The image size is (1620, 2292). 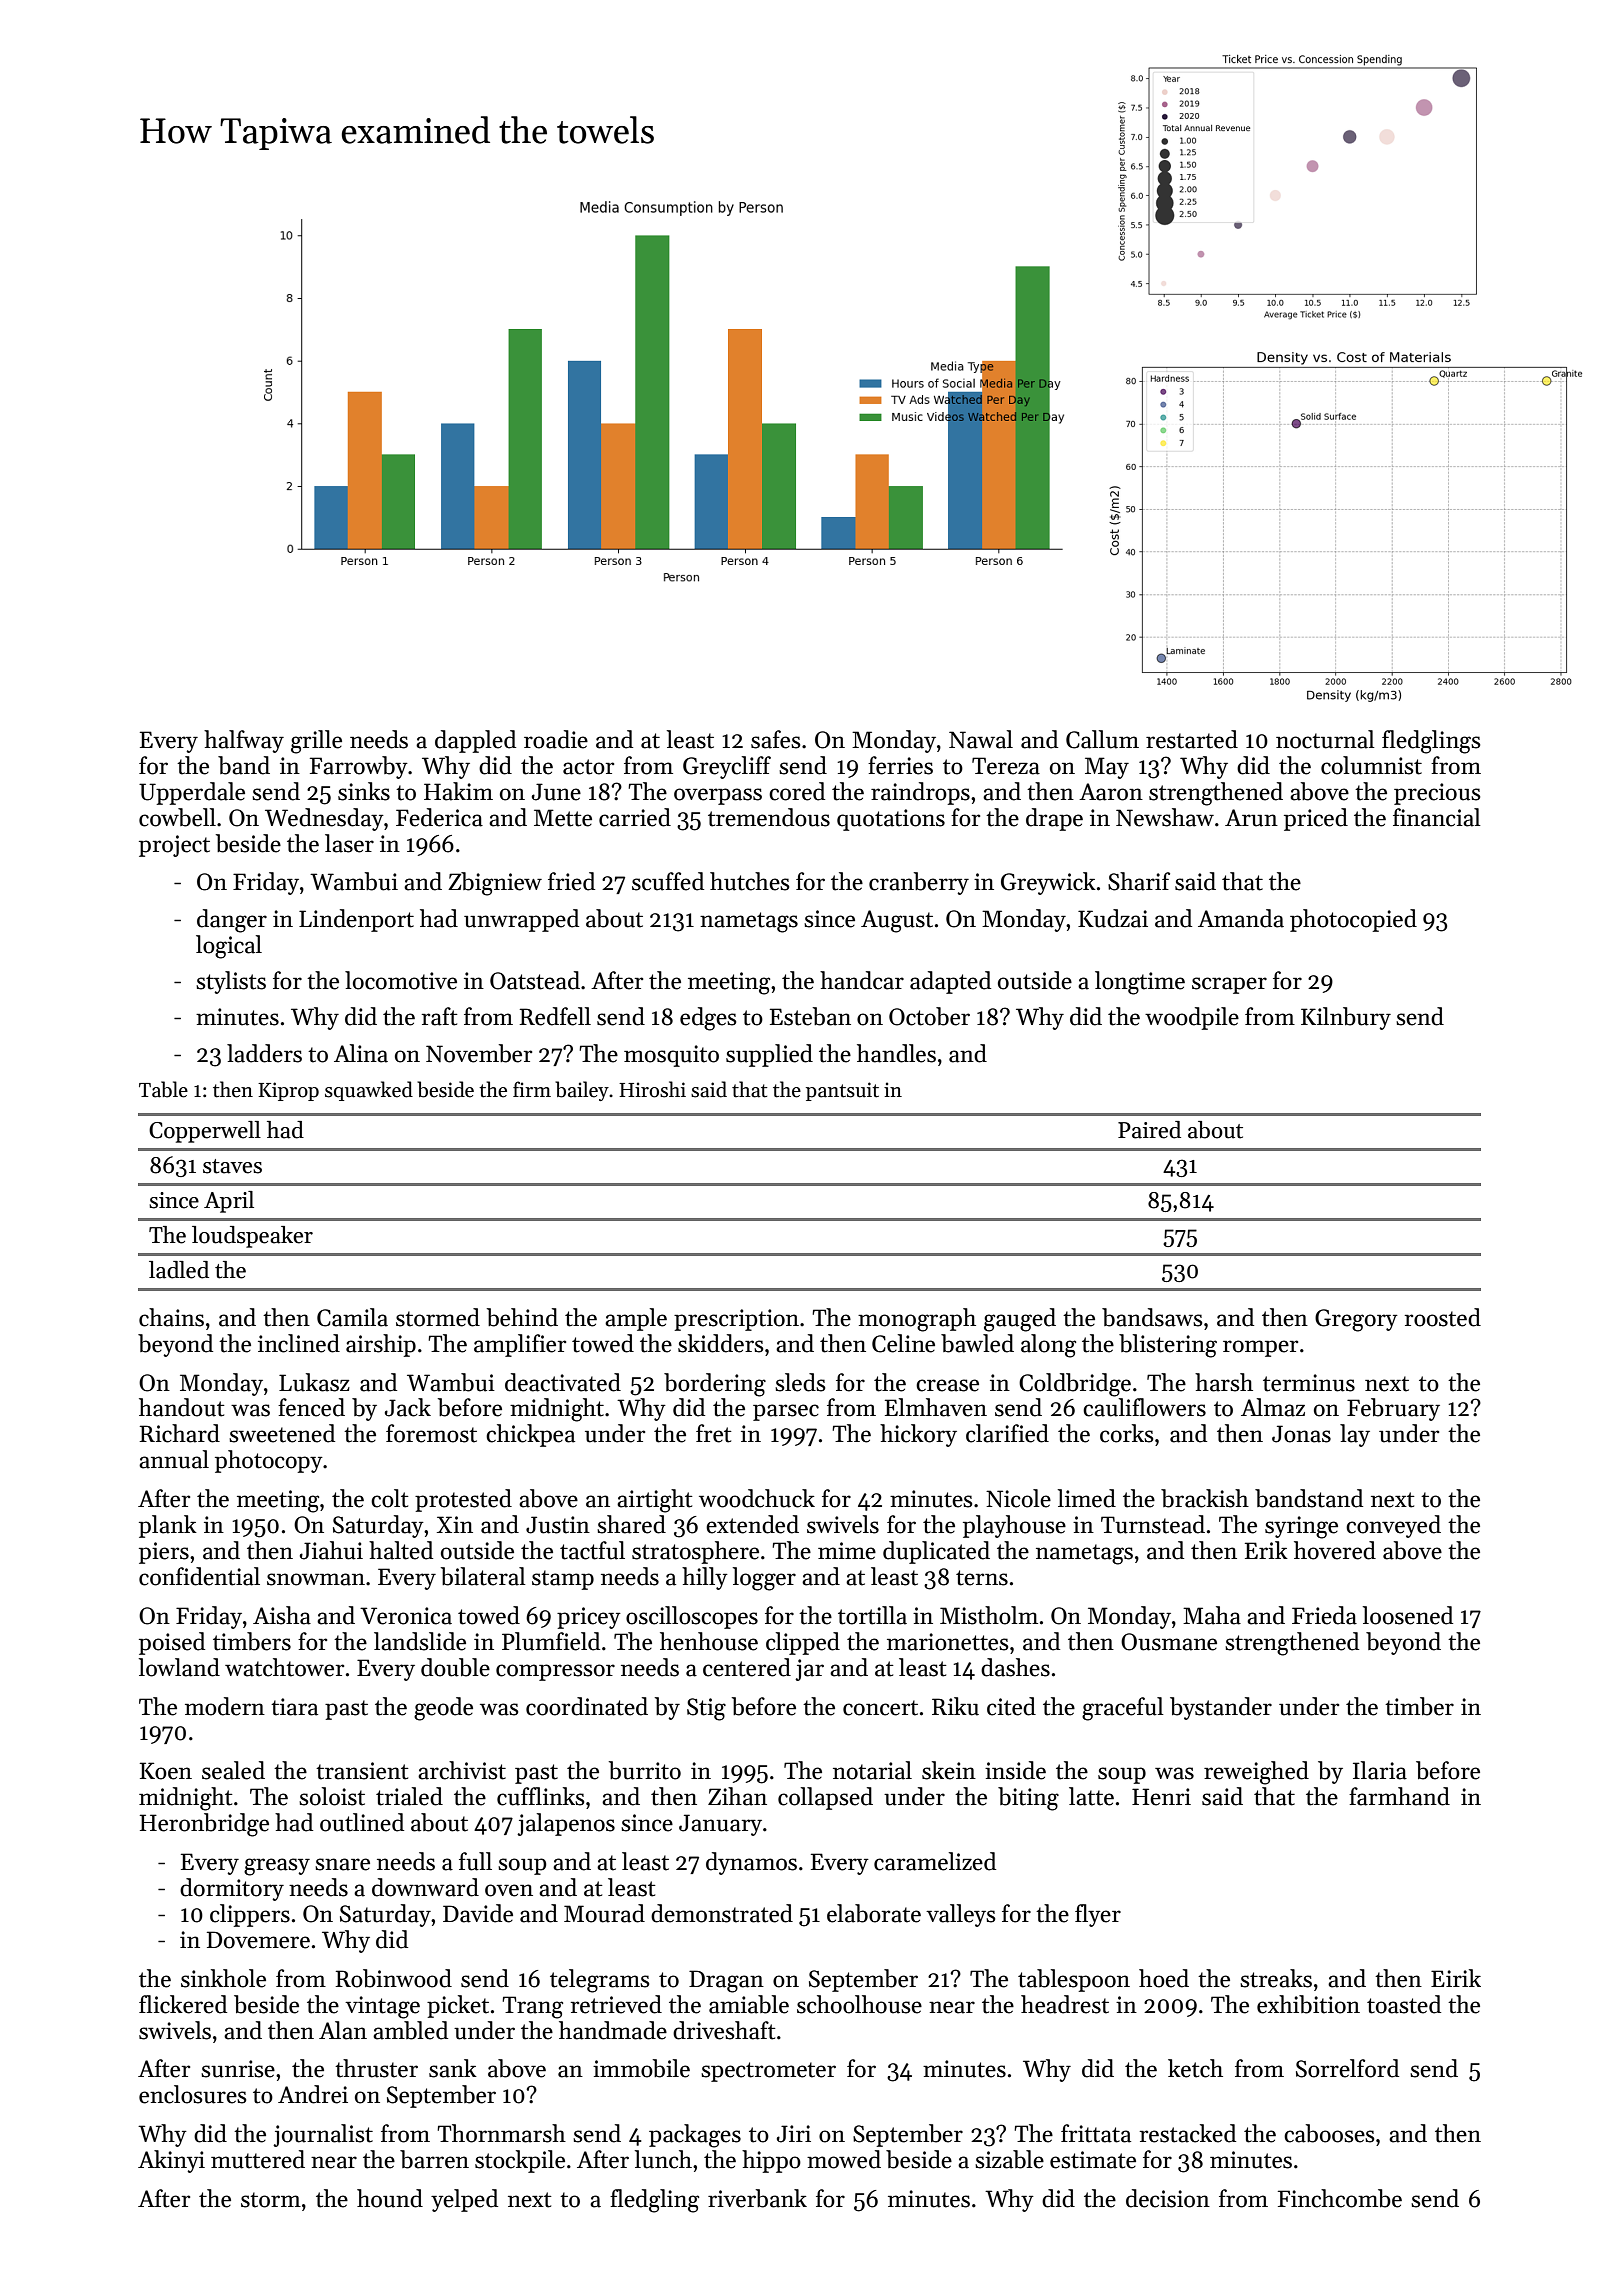 What do you see at coordinates (244, 741) in the image?
I see `halfway` at bounding box center [244, 741].
